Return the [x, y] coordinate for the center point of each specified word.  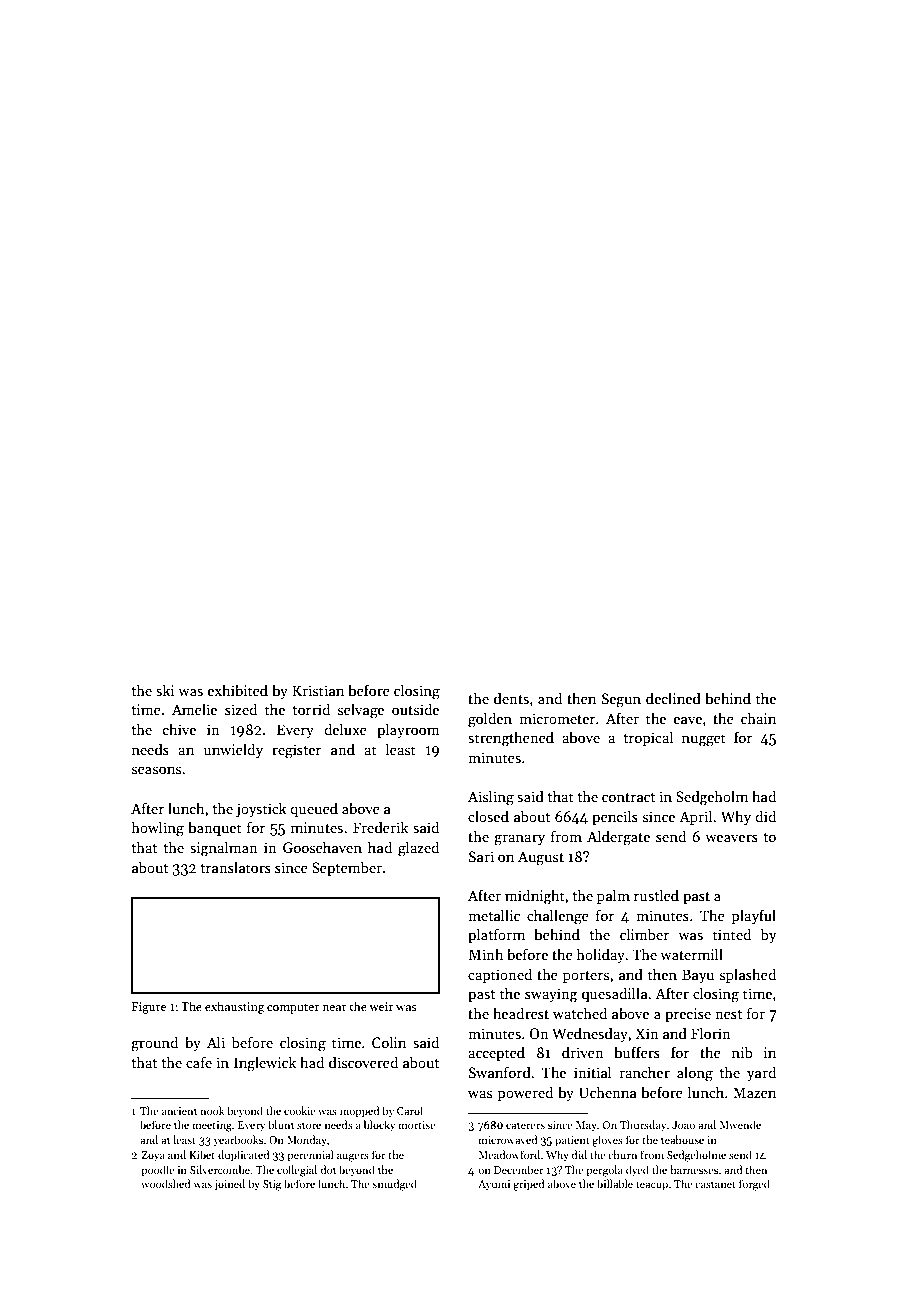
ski [165, 690]
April [695, 817]
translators [236, 867]
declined [673, 698]
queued [314, 809]
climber [645, 934]
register [297, 751]
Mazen [754, 1092]
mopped [360, 1112]
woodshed [166, 1183]
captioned [500, 975]
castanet [715, 1184]
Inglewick [265, 1064]
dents [511, 698]
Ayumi [494, 1185]
